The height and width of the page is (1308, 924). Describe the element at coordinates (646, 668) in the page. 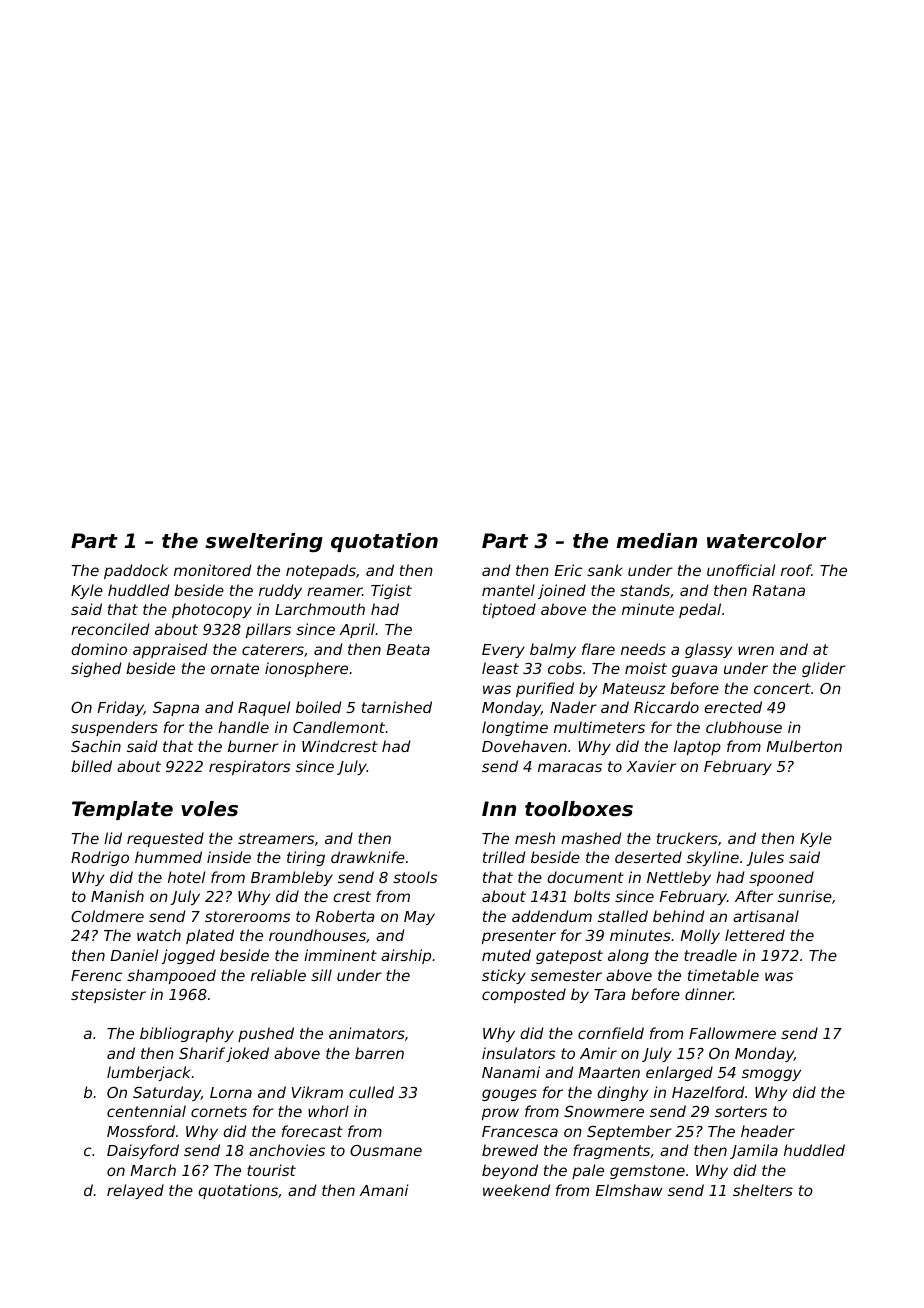

I see `moist` at that location.
